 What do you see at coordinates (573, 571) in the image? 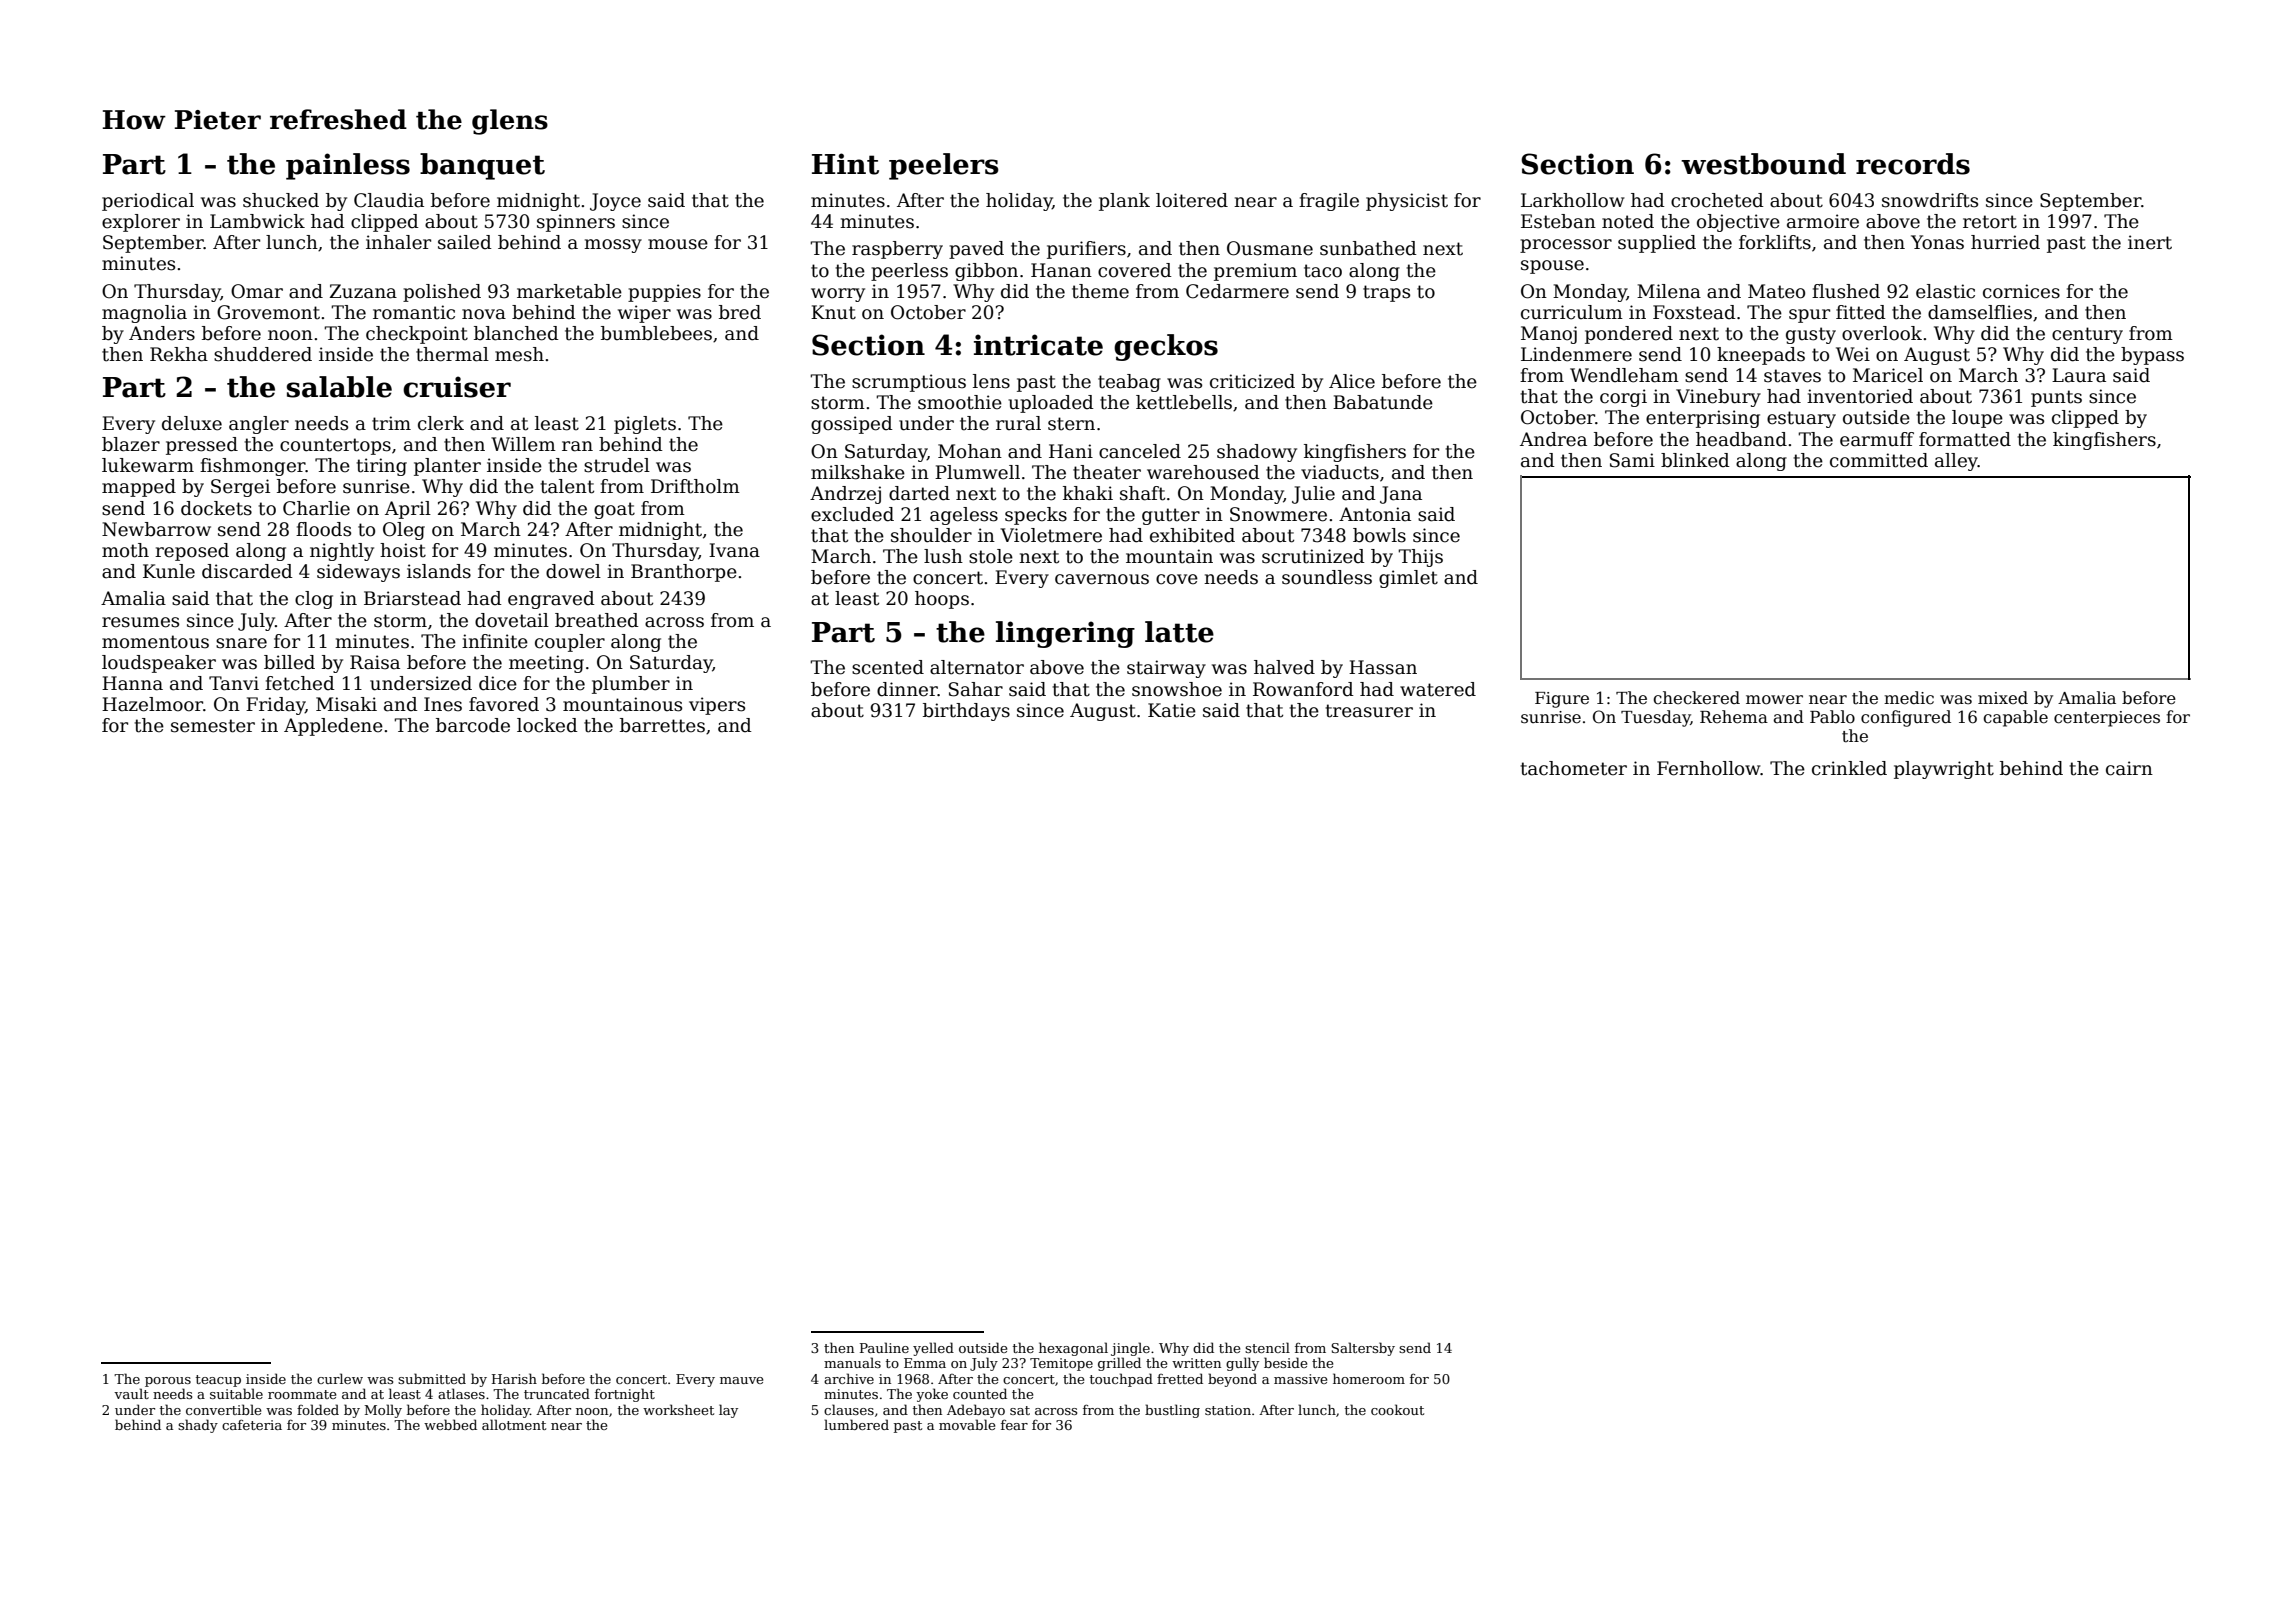
I see `dowel` at bounding box center [573, 571].
